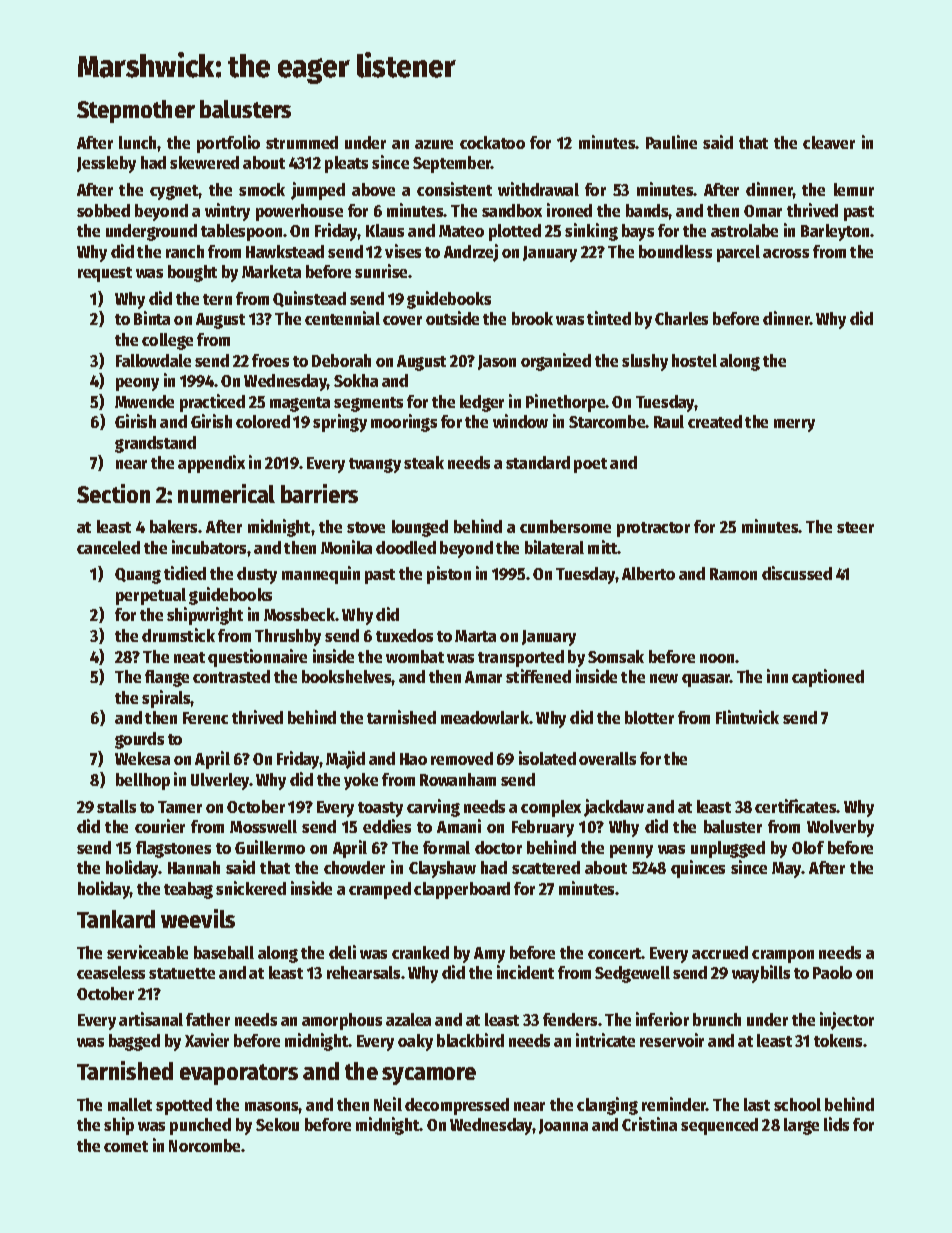 Image resolution: width=952 pixels, height=1233 pixels. I want to click on spirals, so click(166, 699).
